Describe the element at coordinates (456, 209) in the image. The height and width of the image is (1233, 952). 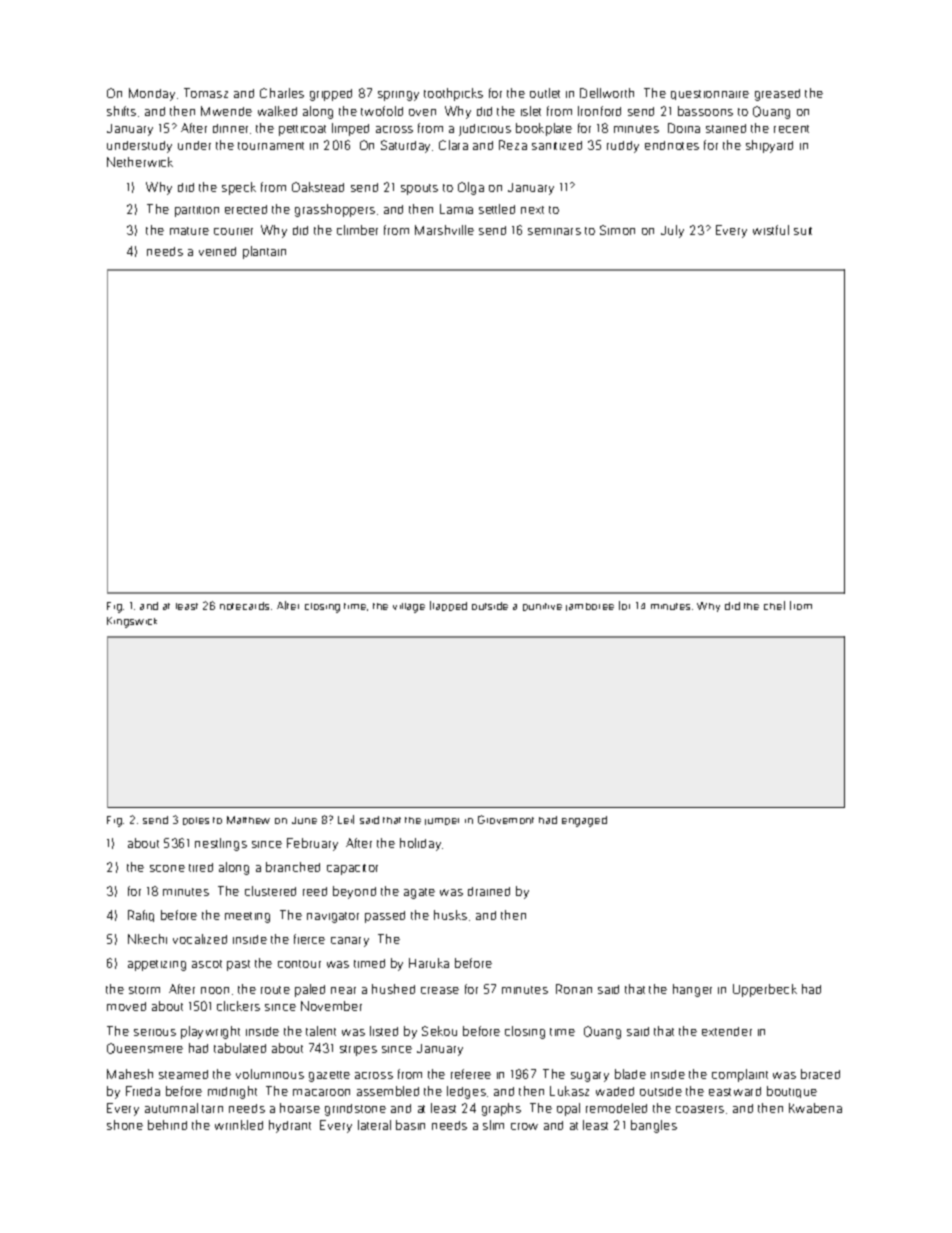
I see `Lamia` at that location.
